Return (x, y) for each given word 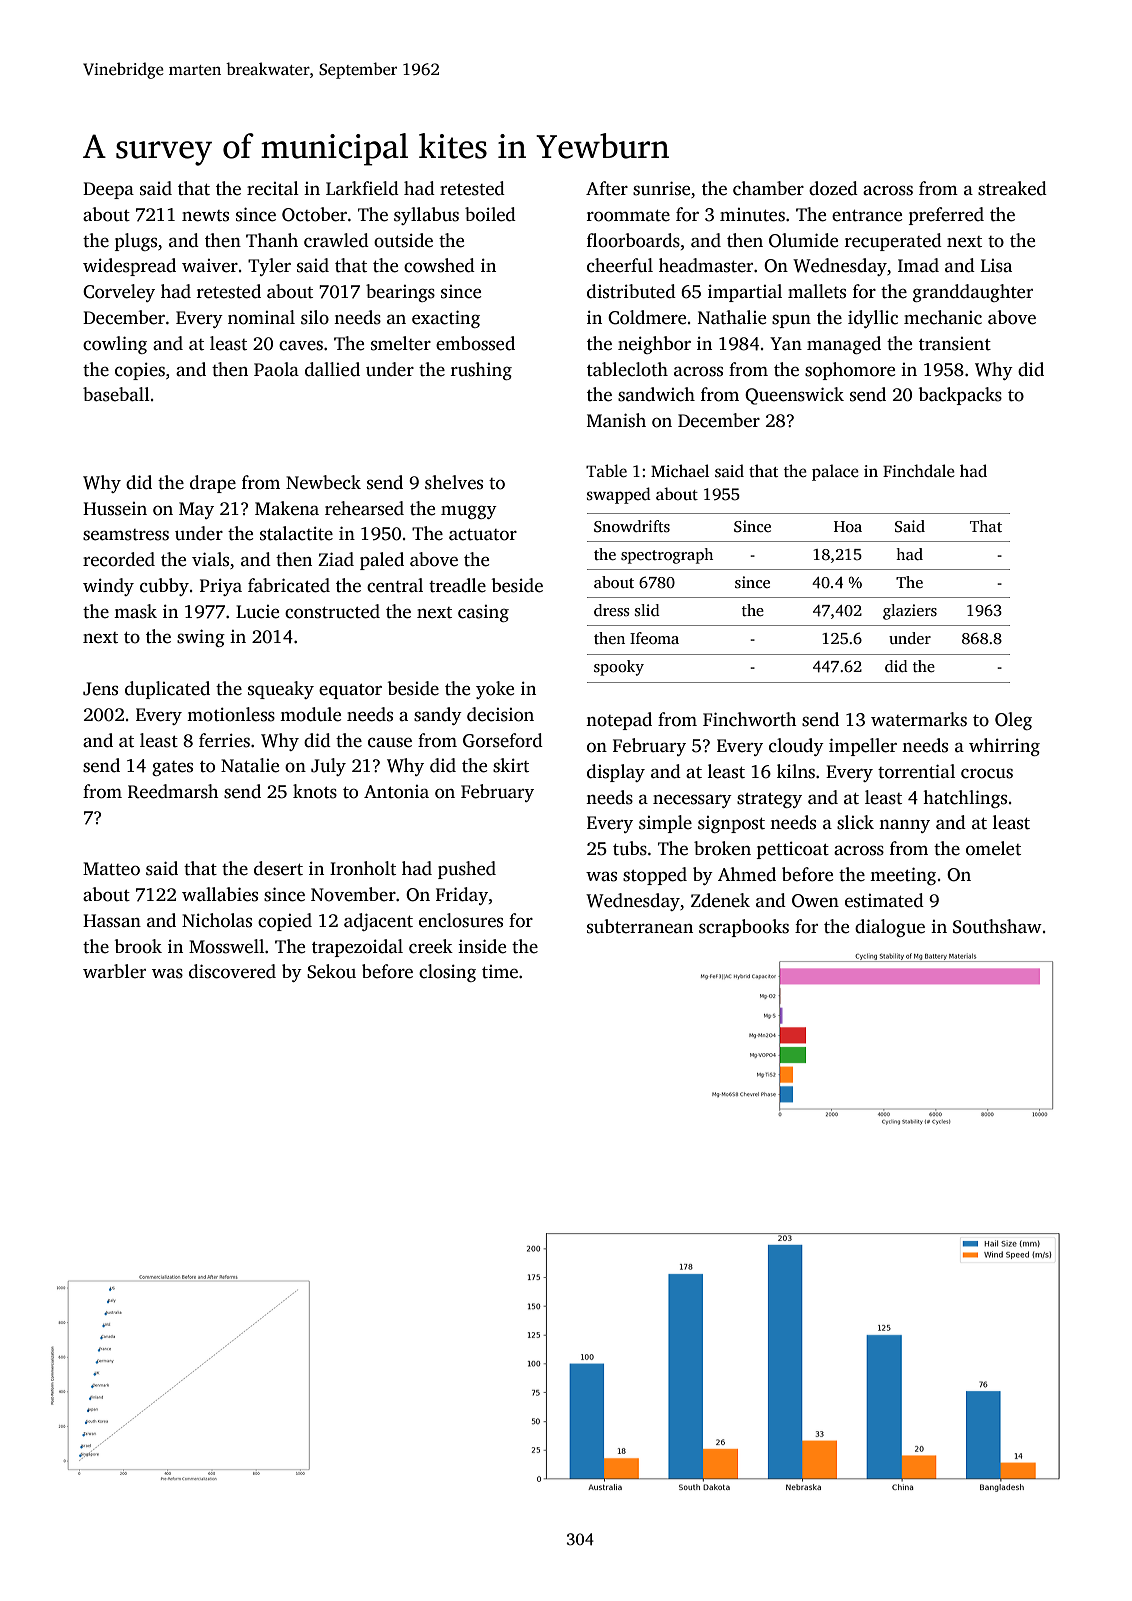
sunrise (661, 188)
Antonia (396, 792)
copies (140, 371)
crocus (987, 773)
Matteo (111, 869)
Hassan (112, 921)
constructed (332, 611)
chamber (768, 188)
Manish (616, 420)
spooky (619, 668)
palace (835, 472)
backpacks (960, 396)
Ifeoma (654, 638)
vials (210, 559)
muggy (469, 512)
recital (273, 188)
